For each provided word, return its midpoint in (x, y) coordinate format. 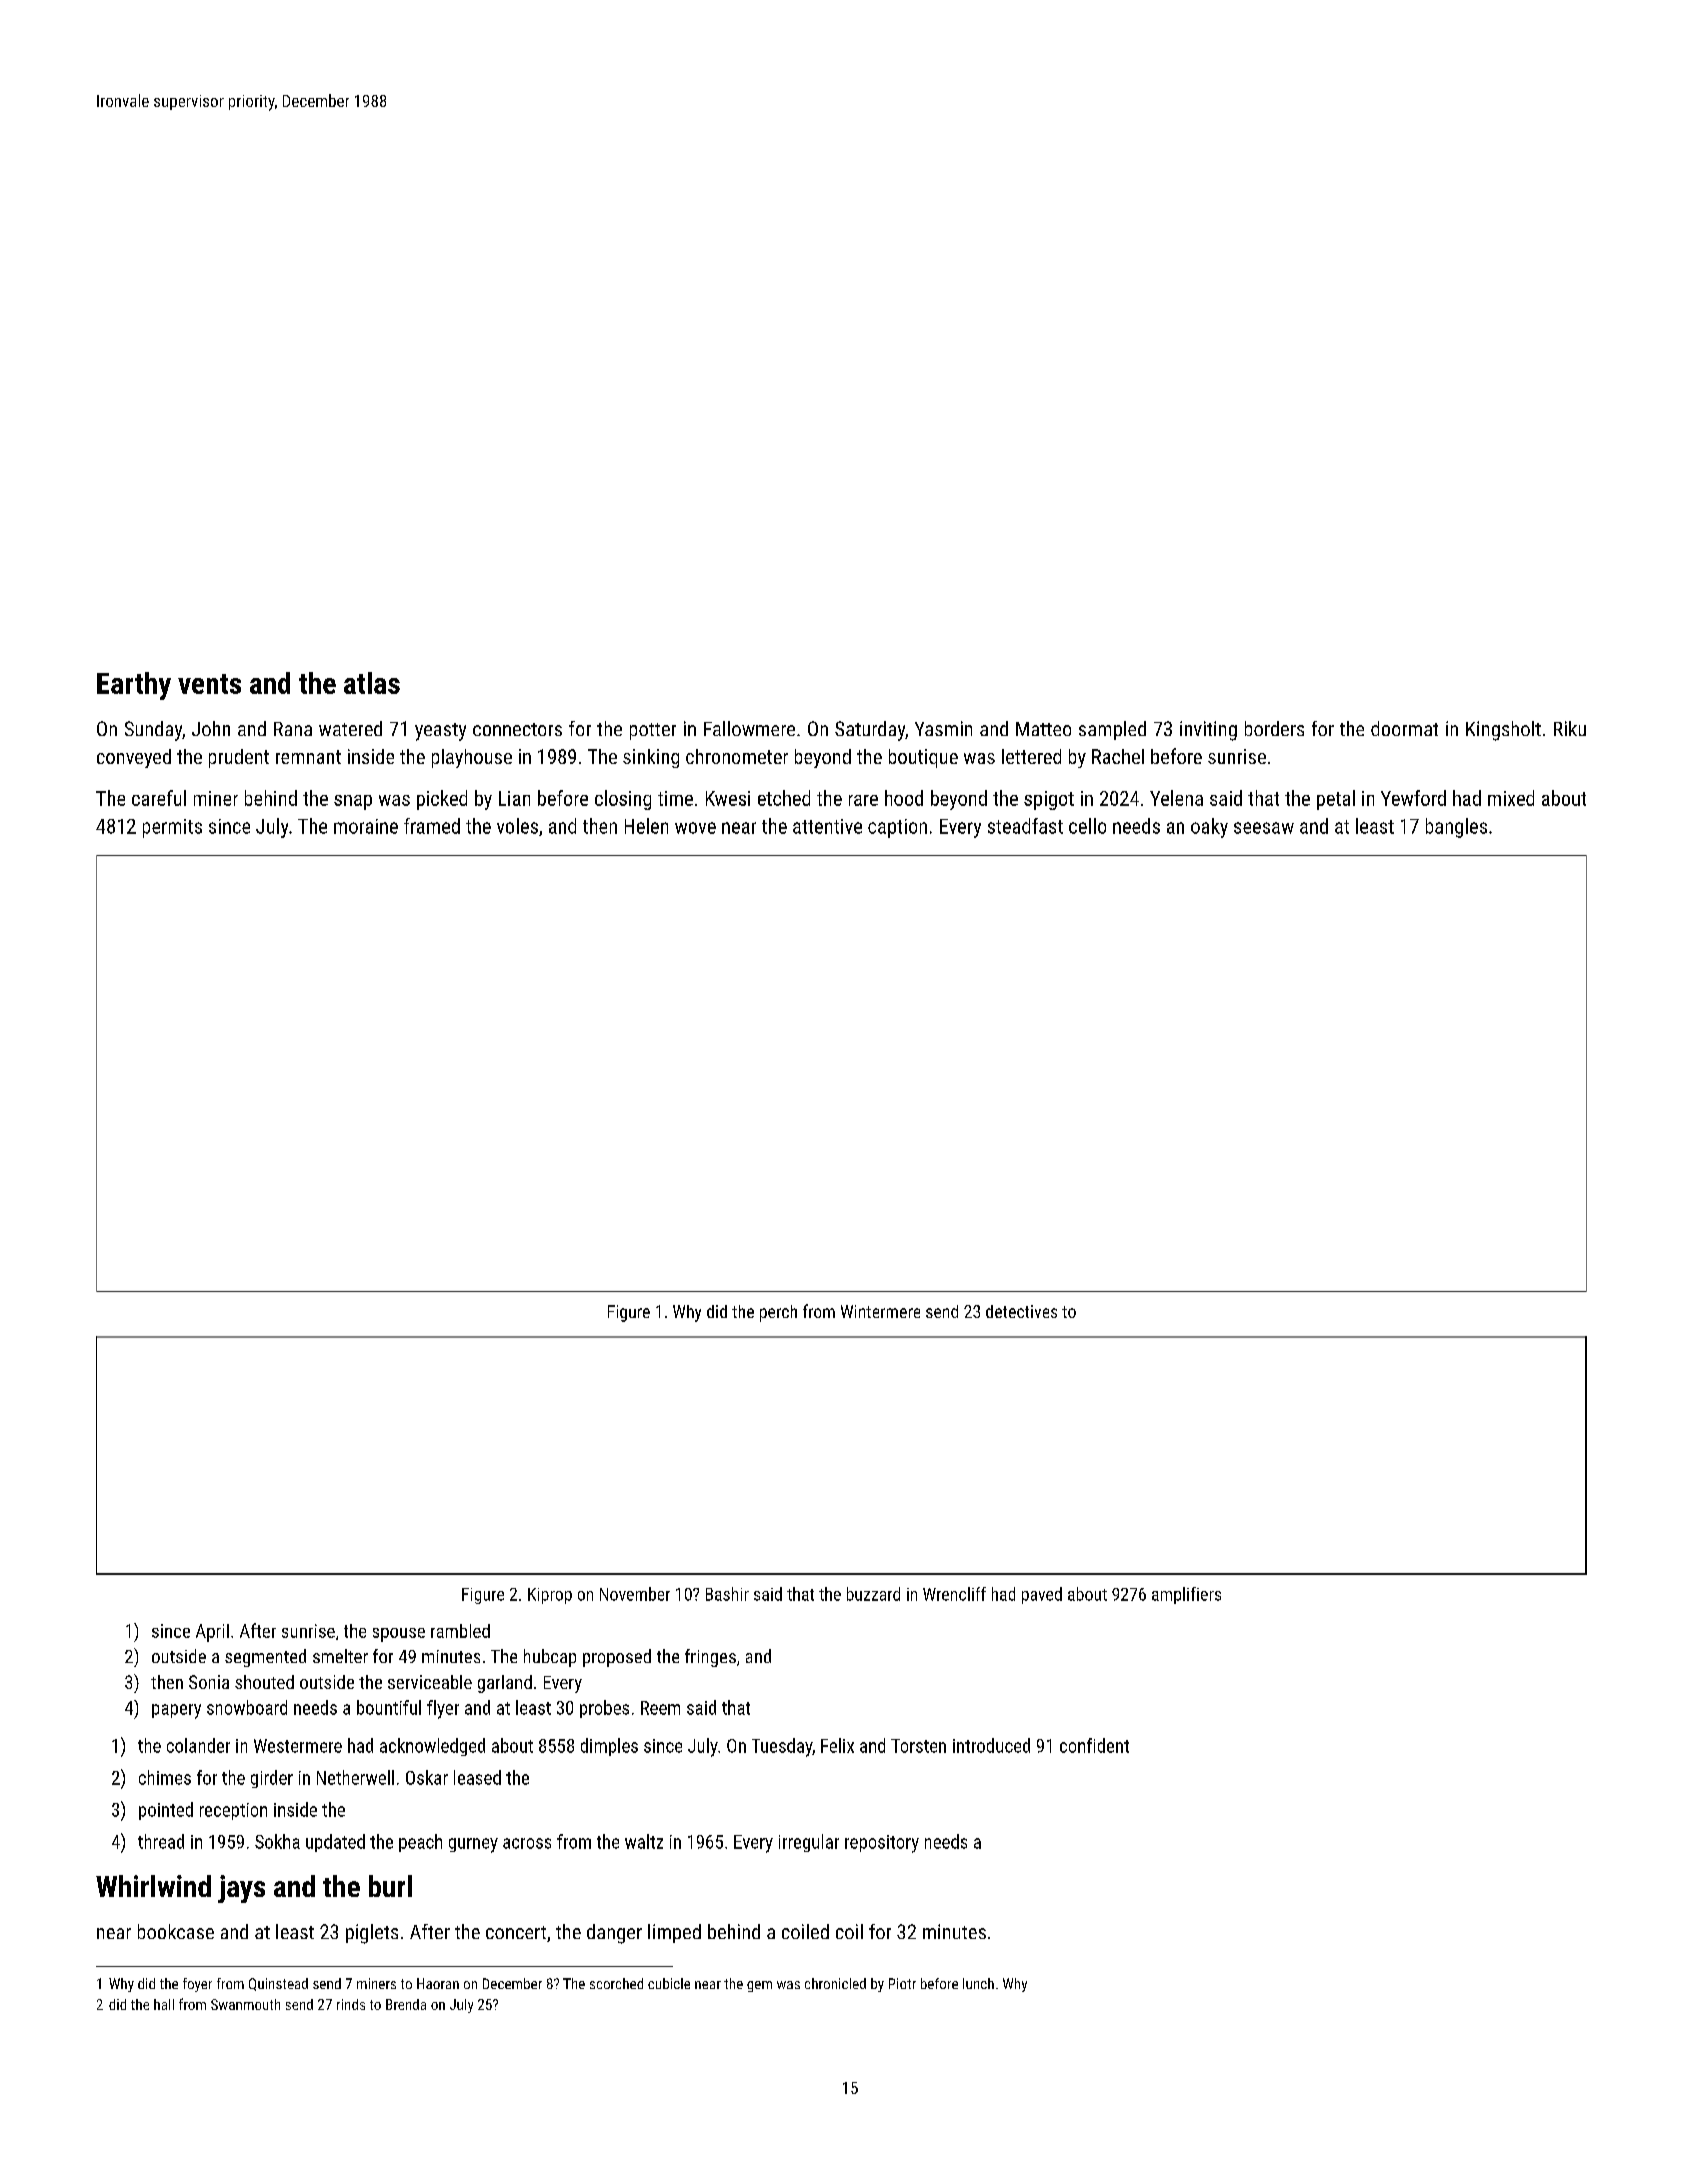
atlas (372, 683)
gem (759, 1986)
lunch (978, 1983)
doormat (1404, 728)
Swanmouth (245, 2004)
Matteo (1043, 729)
